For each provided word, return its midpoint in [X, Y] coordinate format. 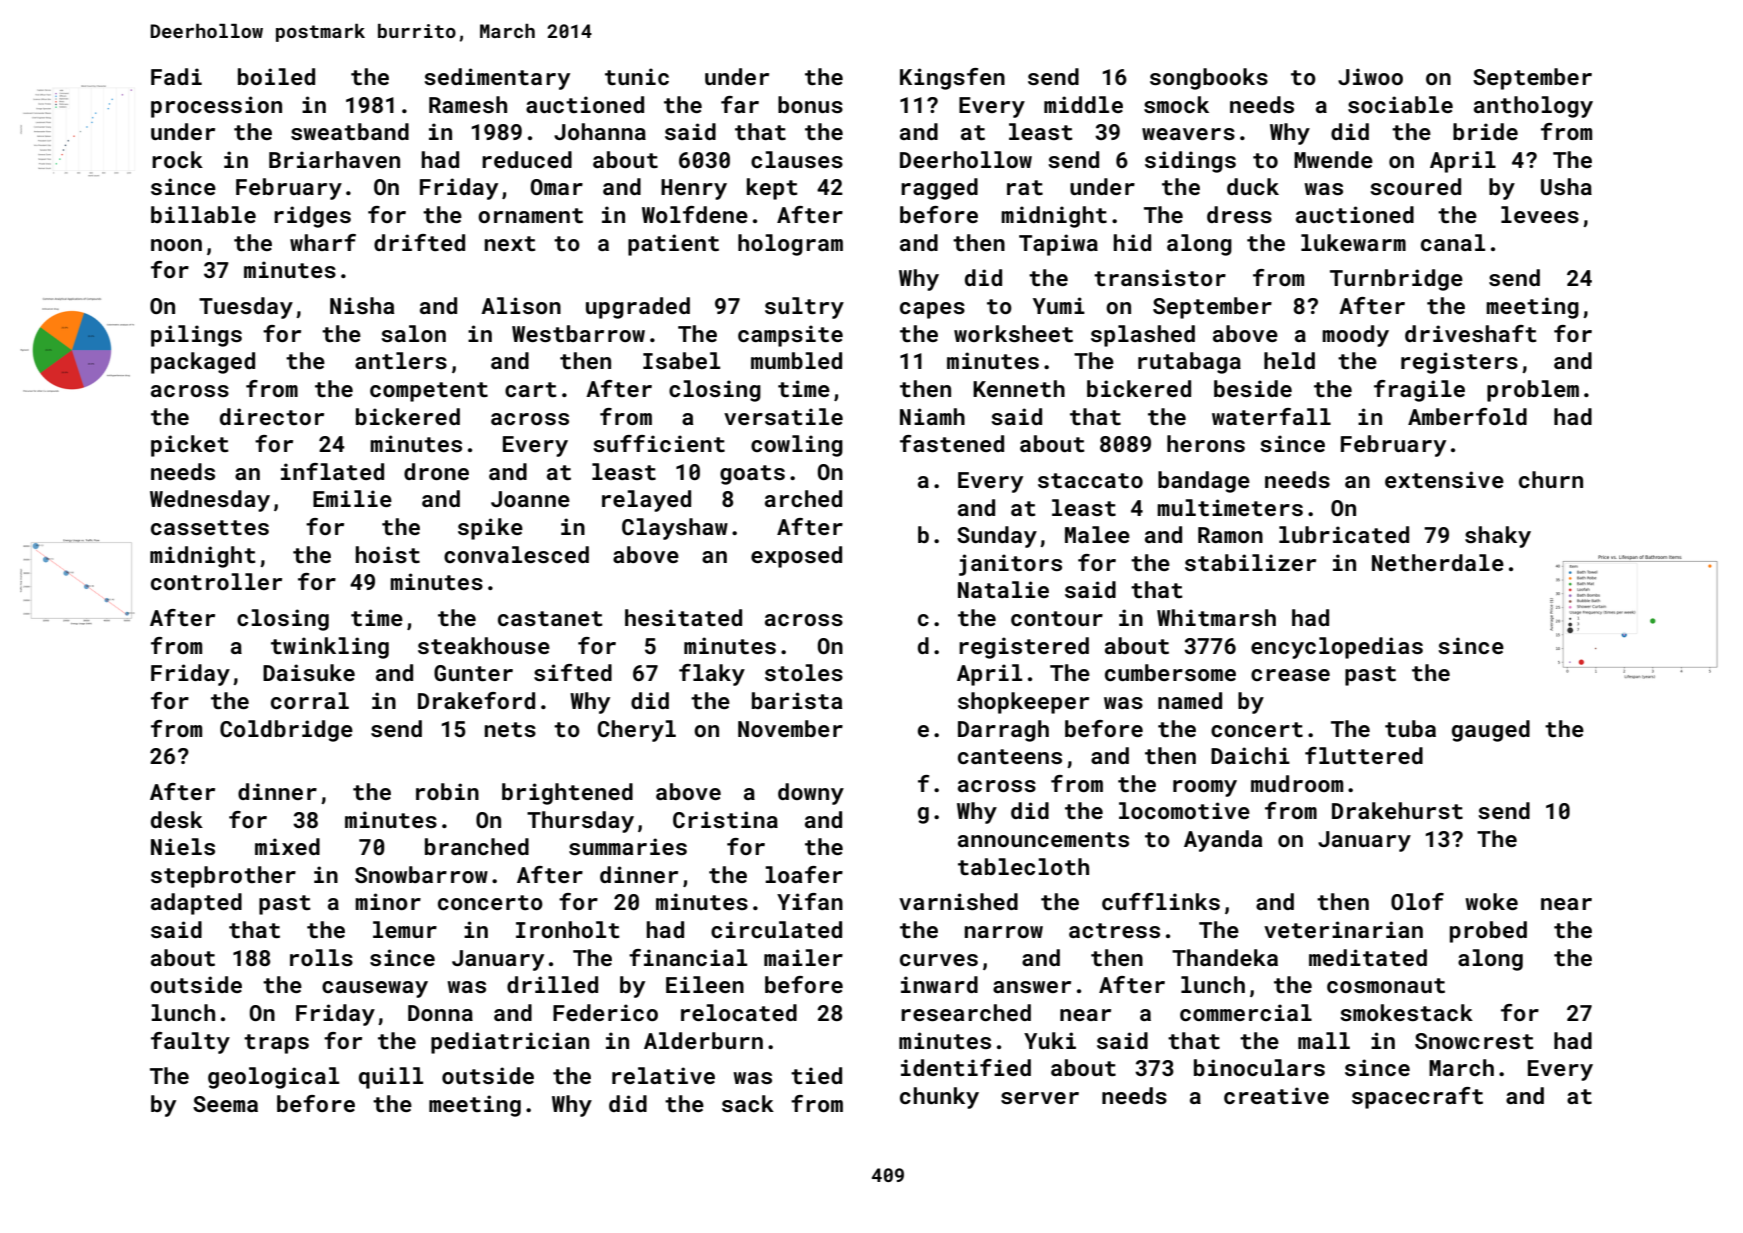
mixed [287, 846]
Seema [225, 1104]
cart [531, 389]
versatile [783, 416]
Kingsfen [952, 79]
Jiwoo [1370, 76]
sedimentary [497, 79]
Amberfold [1467, 416]
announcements [1043, 839]
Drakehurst [1397, 810]
